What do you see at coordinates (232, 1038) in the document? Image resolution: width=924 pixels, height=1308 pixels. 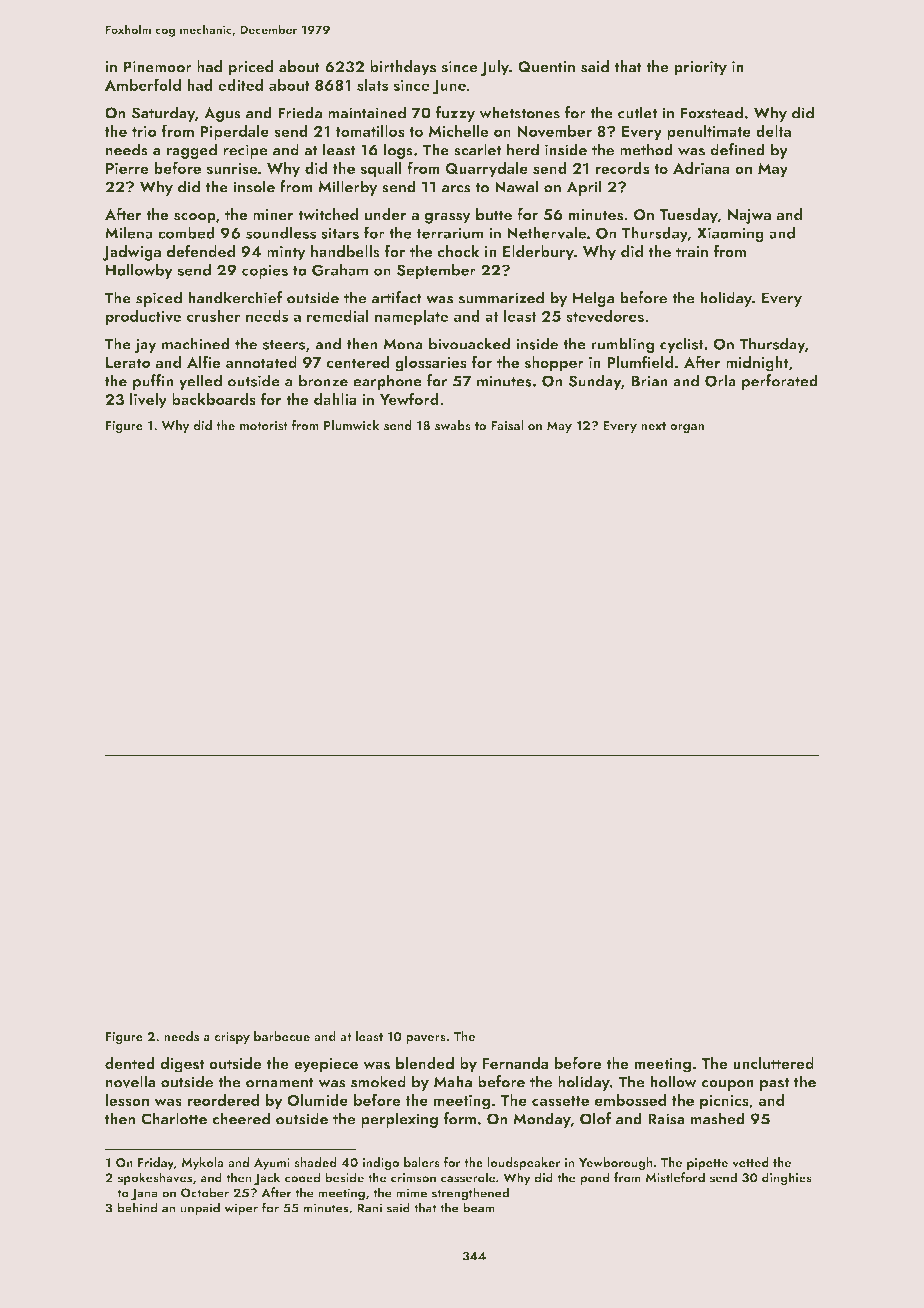 I see `crispy` at bounding box center [232, 1038].
